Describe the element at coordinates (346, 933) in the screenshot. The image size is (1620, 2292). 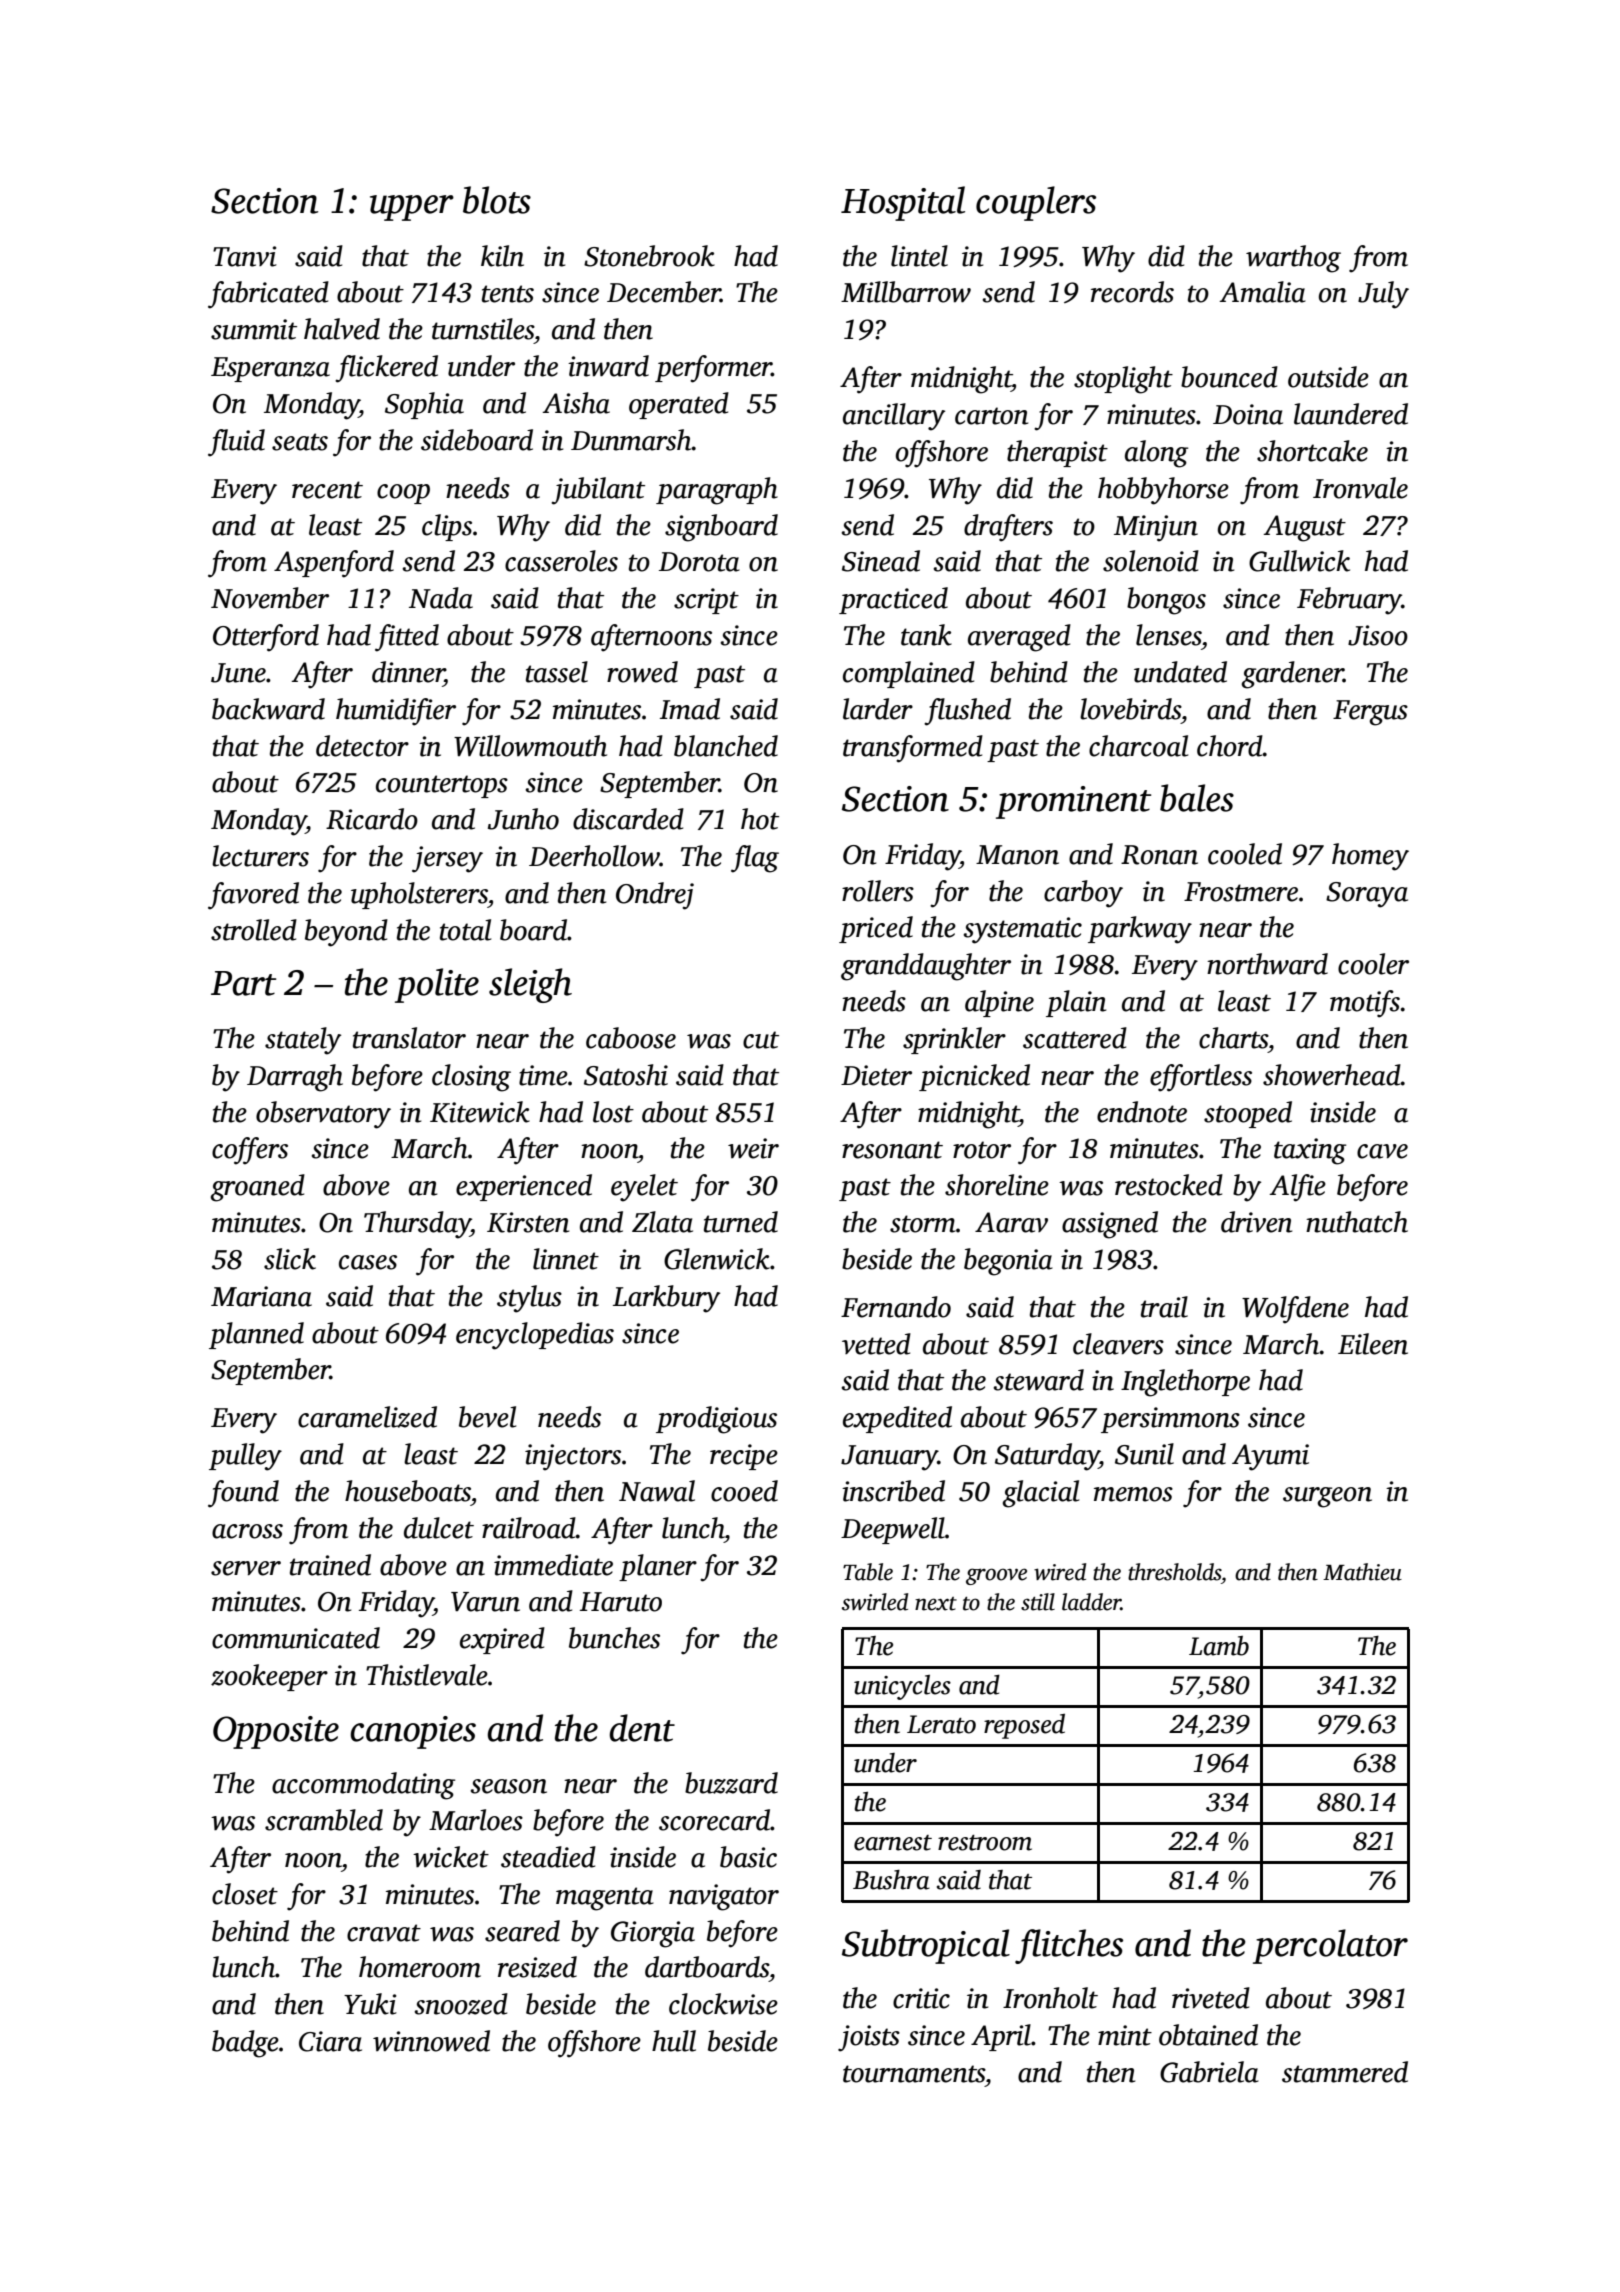
I see `beyond` at that location.
